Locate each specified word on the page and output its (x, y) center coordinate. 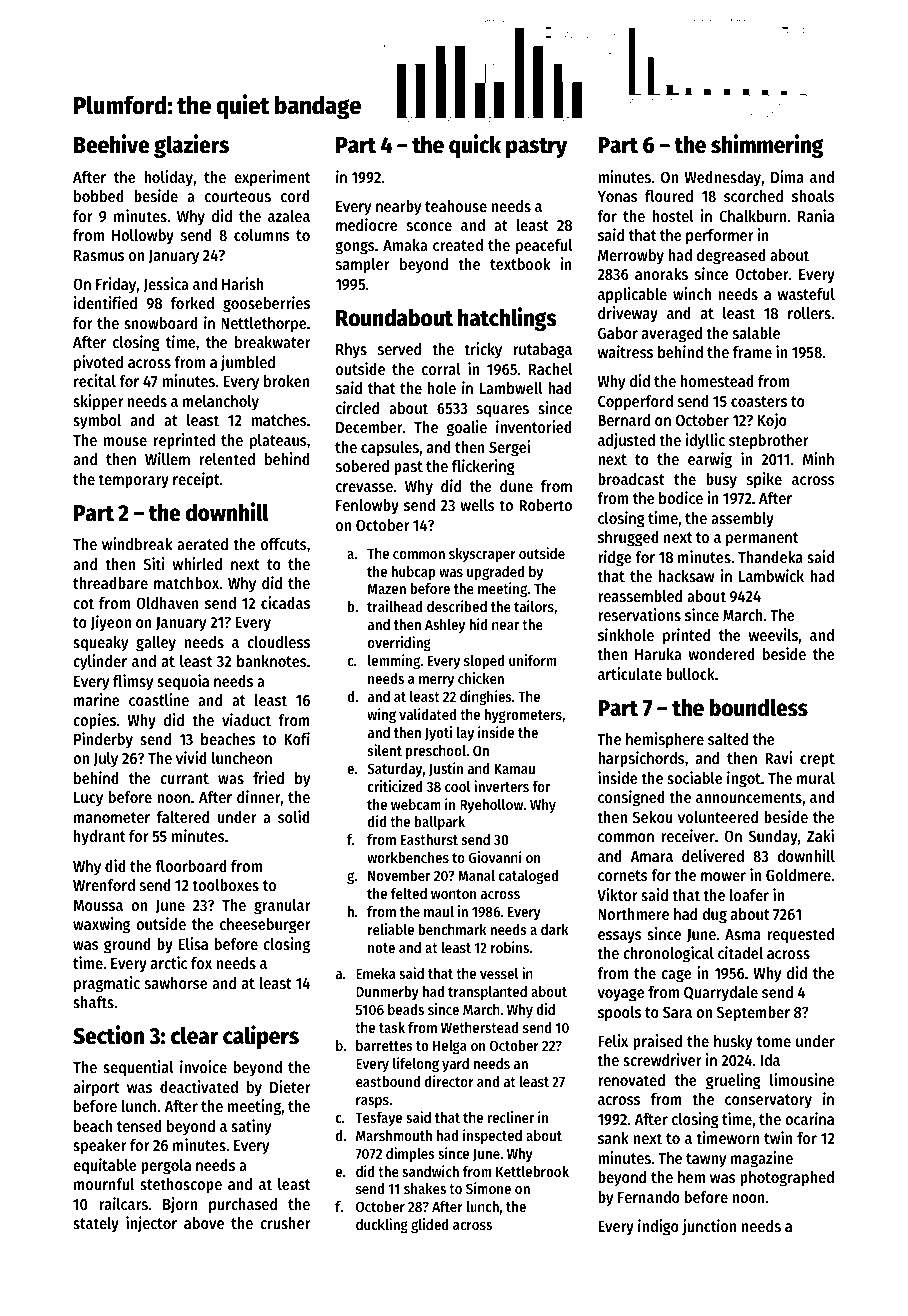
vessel (499, 973)
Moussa (98, 905)
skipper (98, 402)
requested (800, 936)
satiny (251, 1127)
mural (816, 778)
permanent (762, 539)
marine (97, 699)
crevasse (364, 487)
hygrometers (523, 716)
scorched (753, 196)
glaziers (191, 146)
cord (295, 196)
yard (455, 1065)
